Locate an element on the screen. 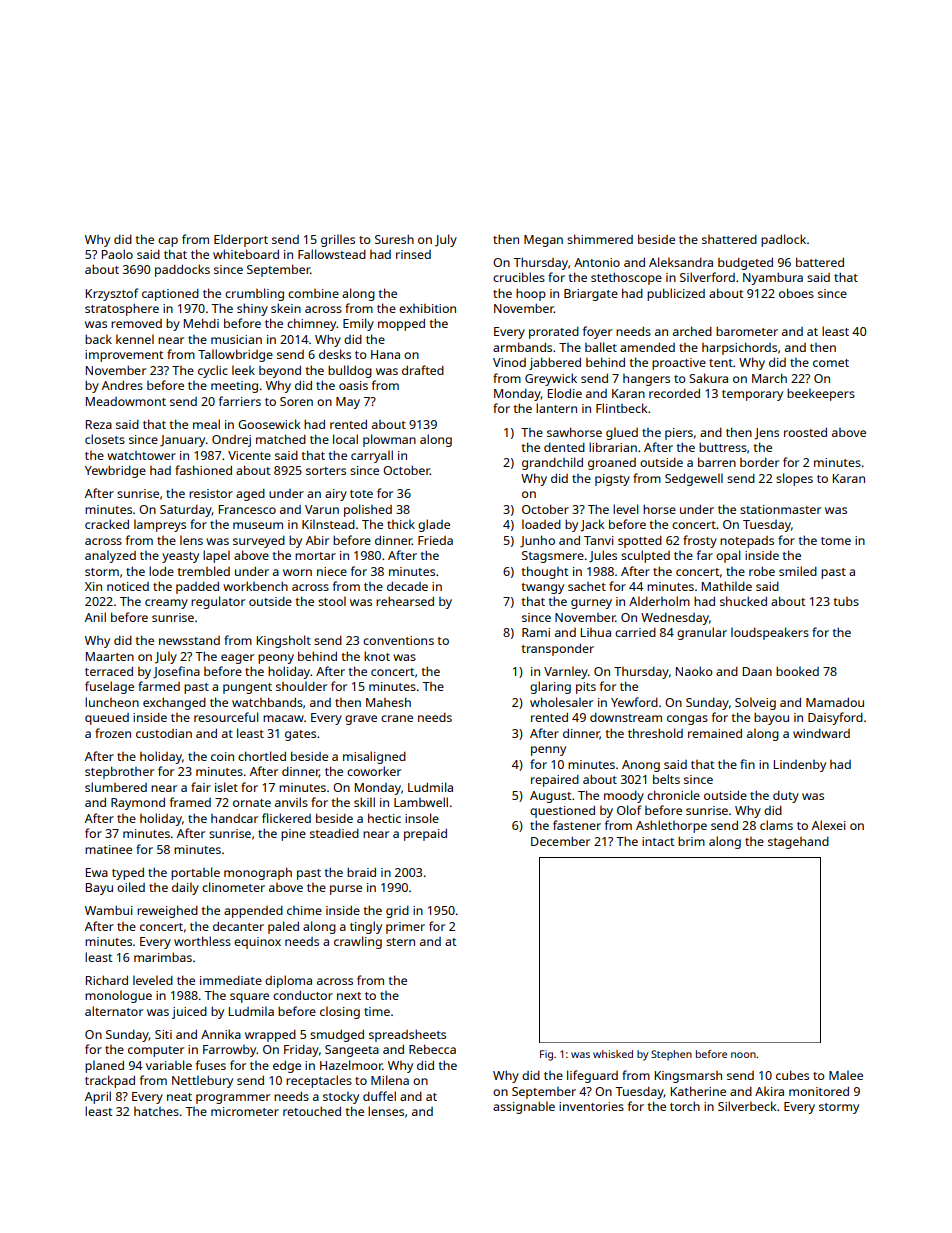 Image resolution: width=952 pixels, height=1233 pixels. shimmered is located at coordinates (600, 239).
